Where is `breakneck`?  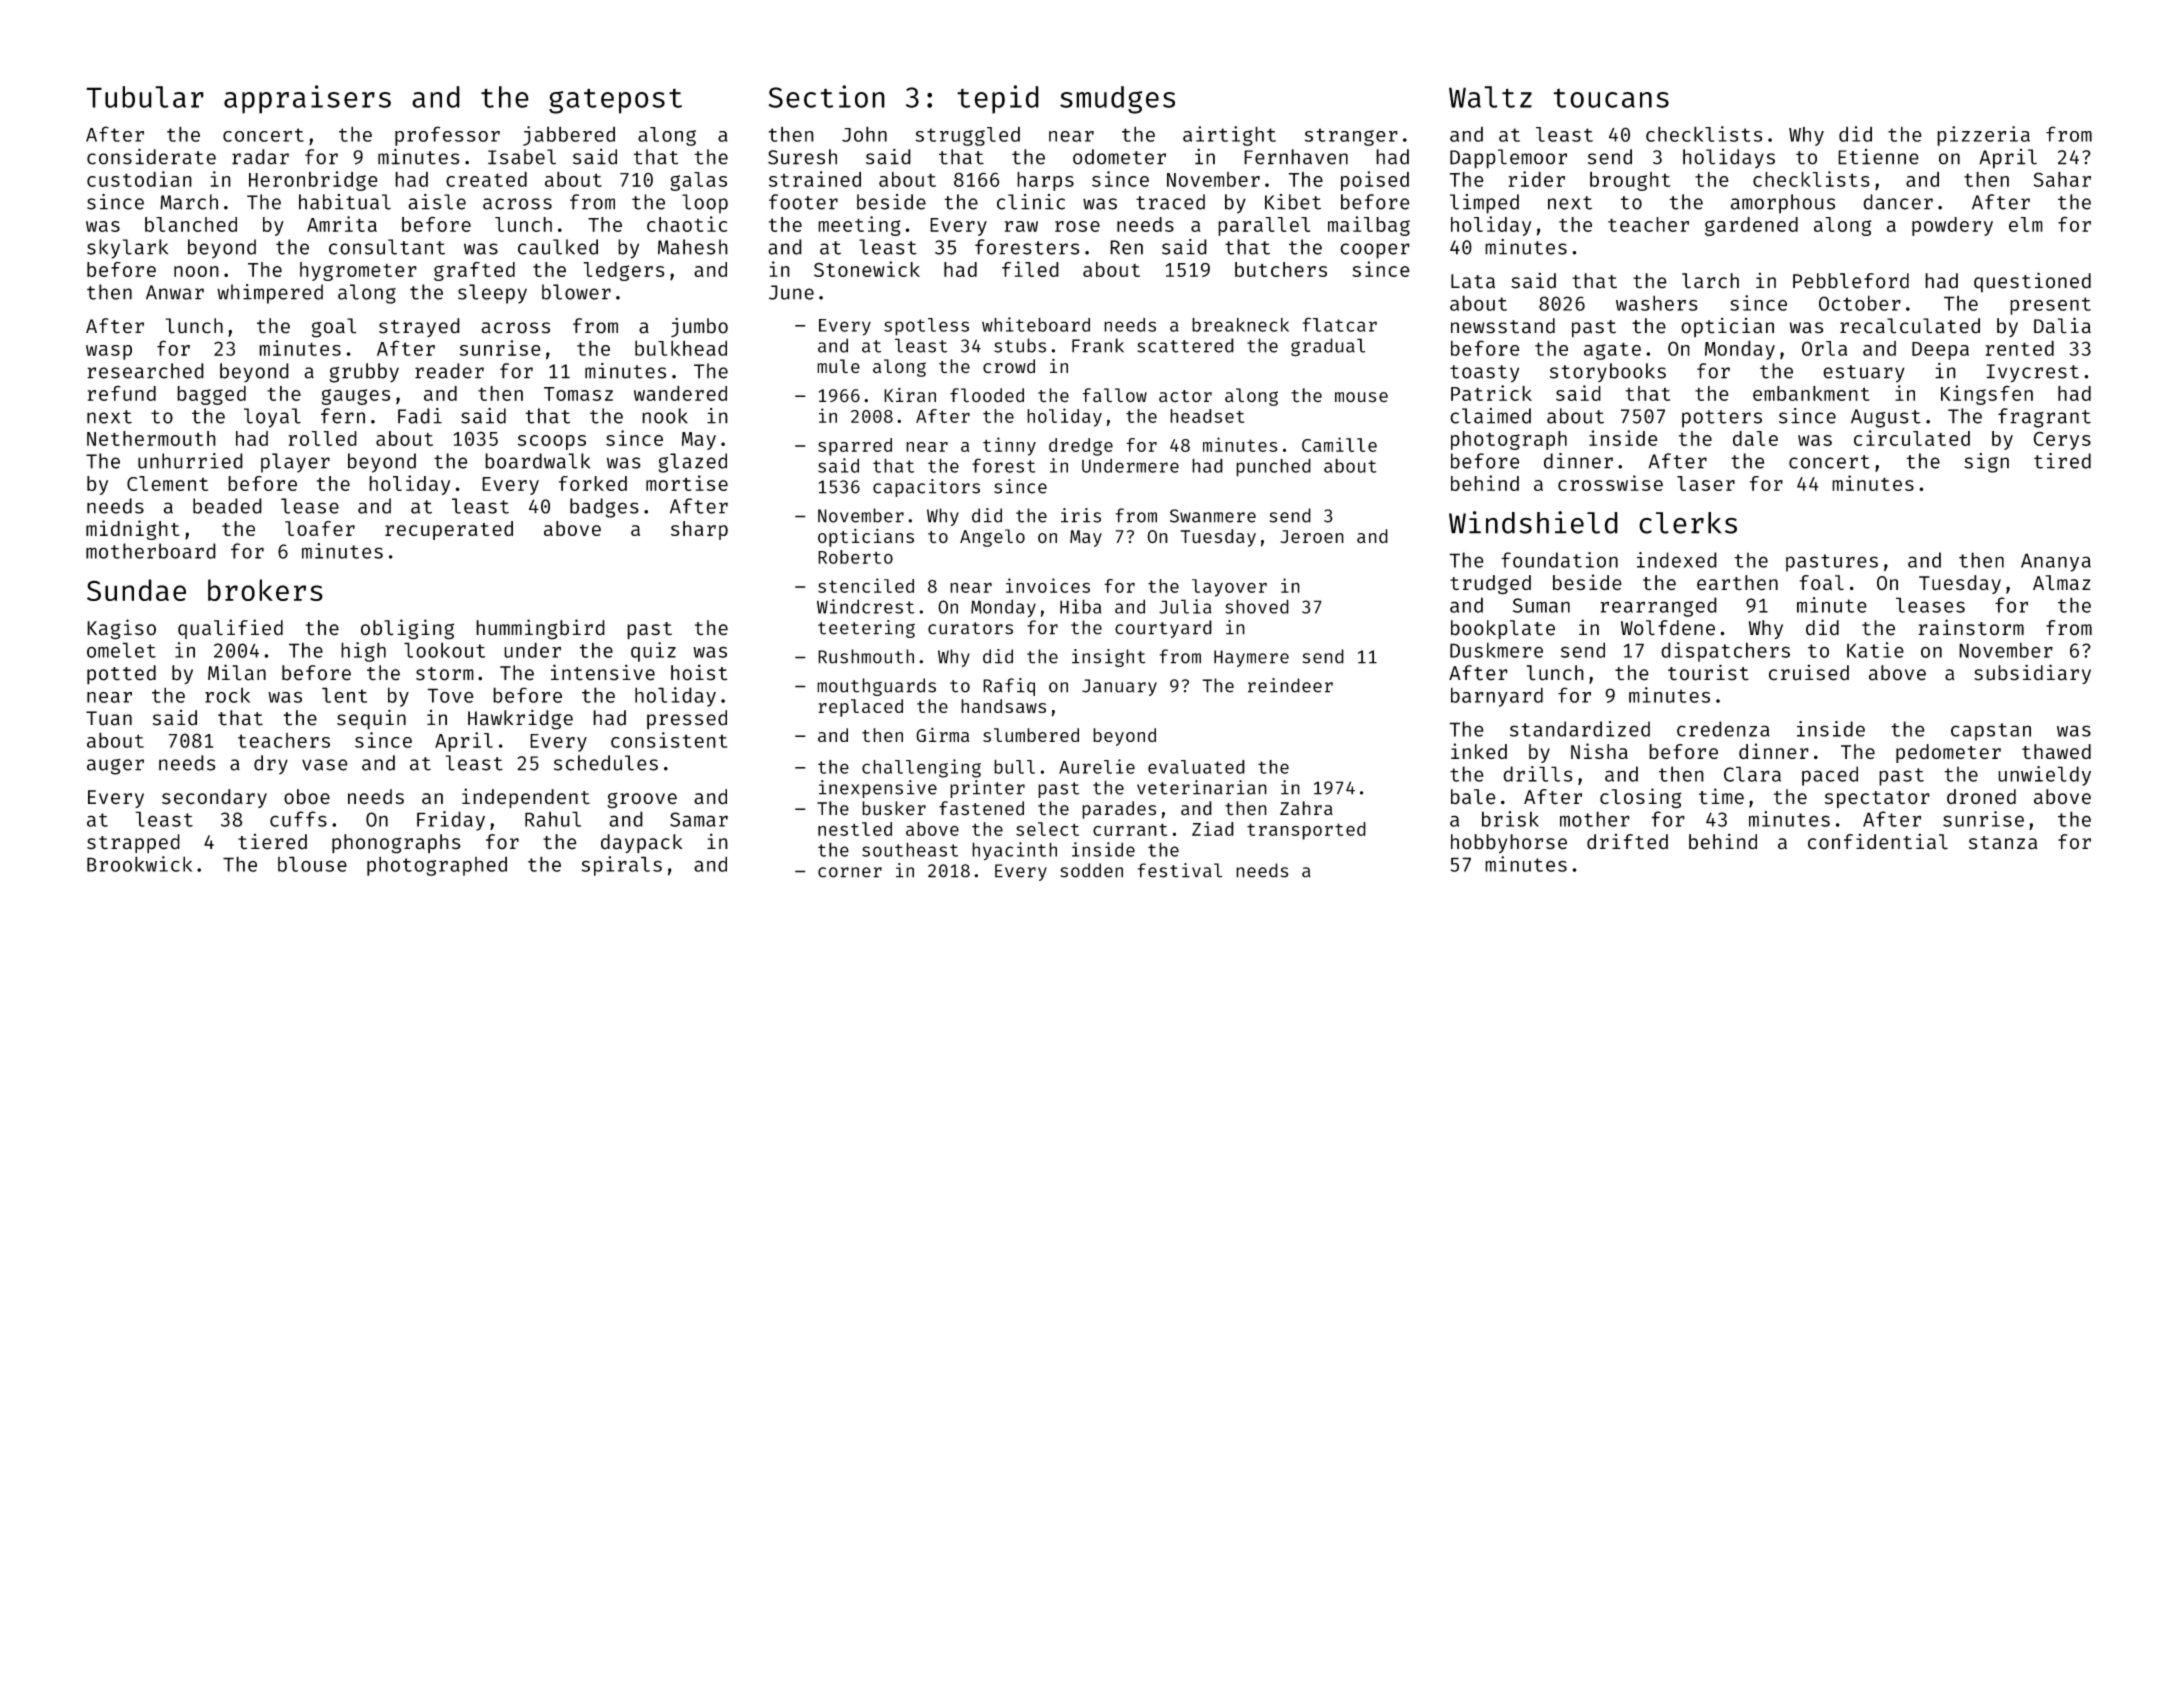 breakneck is located at coordinates (1240, 325).
